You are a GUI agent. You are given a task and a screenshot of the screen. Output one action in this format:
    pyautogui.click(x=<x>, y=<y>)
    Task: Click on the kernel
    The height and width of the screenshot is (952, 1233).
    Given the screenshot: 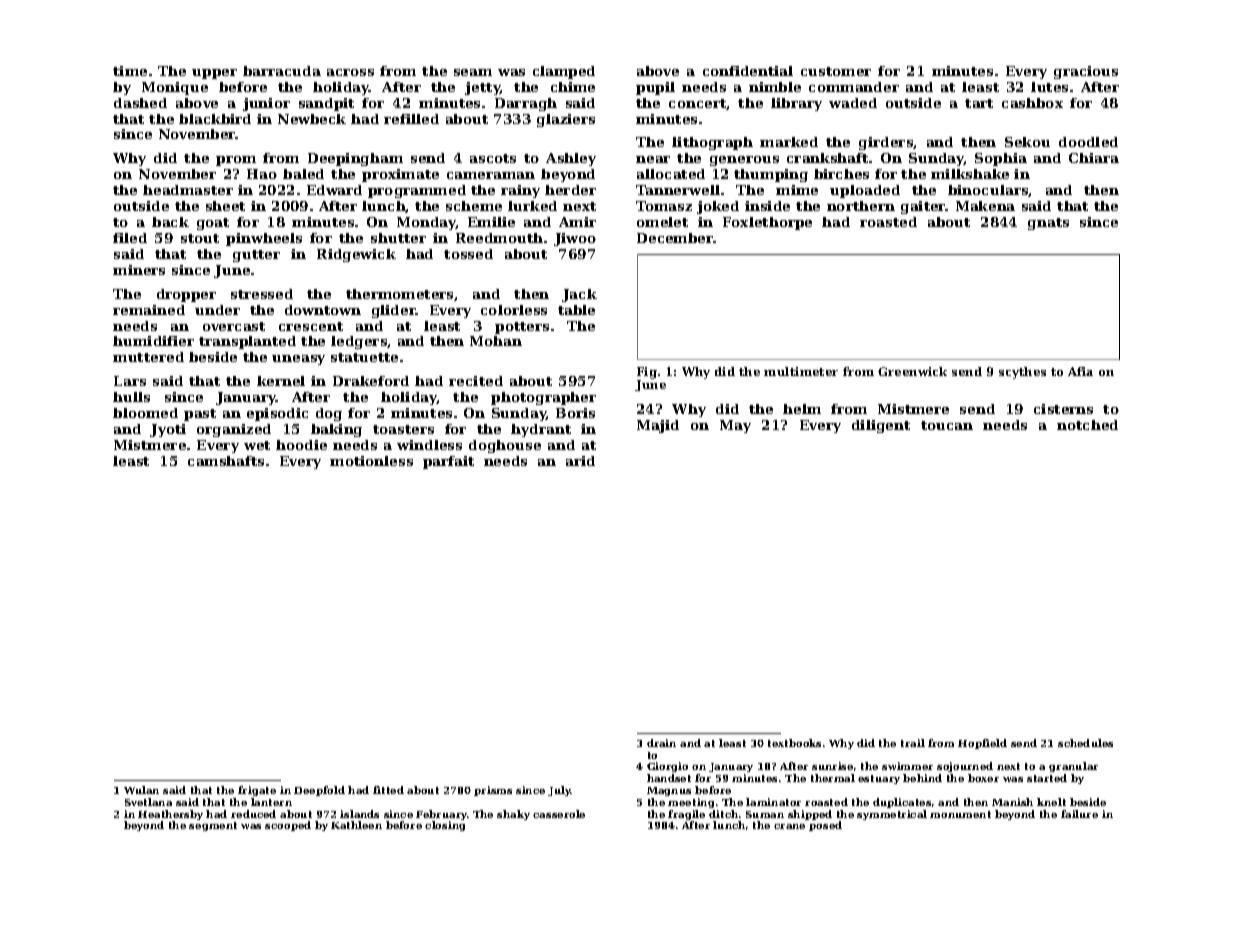 What is the action you would take?
    pyautogui.click(x=281, y=381)
